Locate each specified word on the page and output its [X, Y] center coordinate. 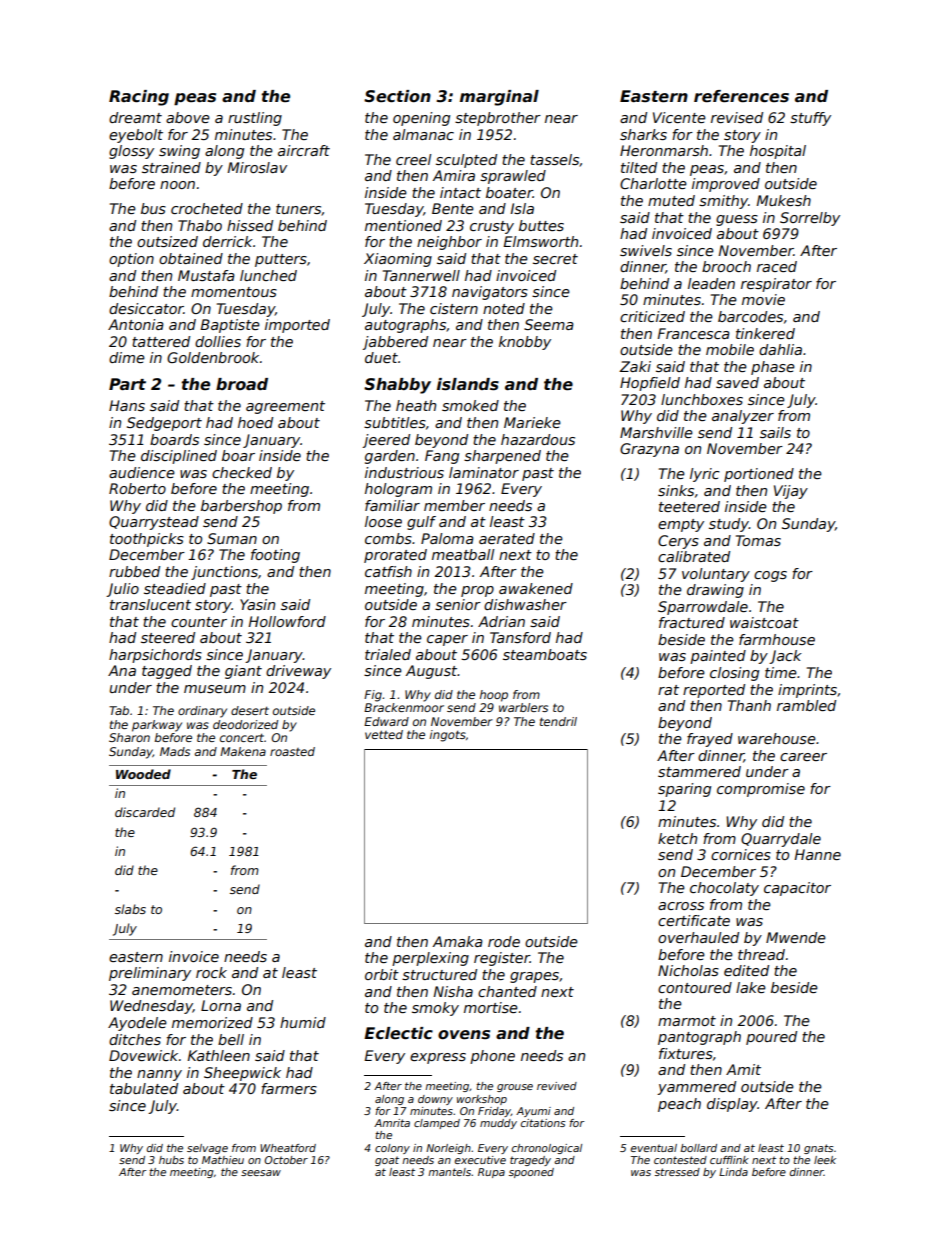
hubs [171, 1160]
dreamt [135, 117]
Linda [733, 1172]
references [741, 96]
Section [397, 96]
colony [392, 1149]
